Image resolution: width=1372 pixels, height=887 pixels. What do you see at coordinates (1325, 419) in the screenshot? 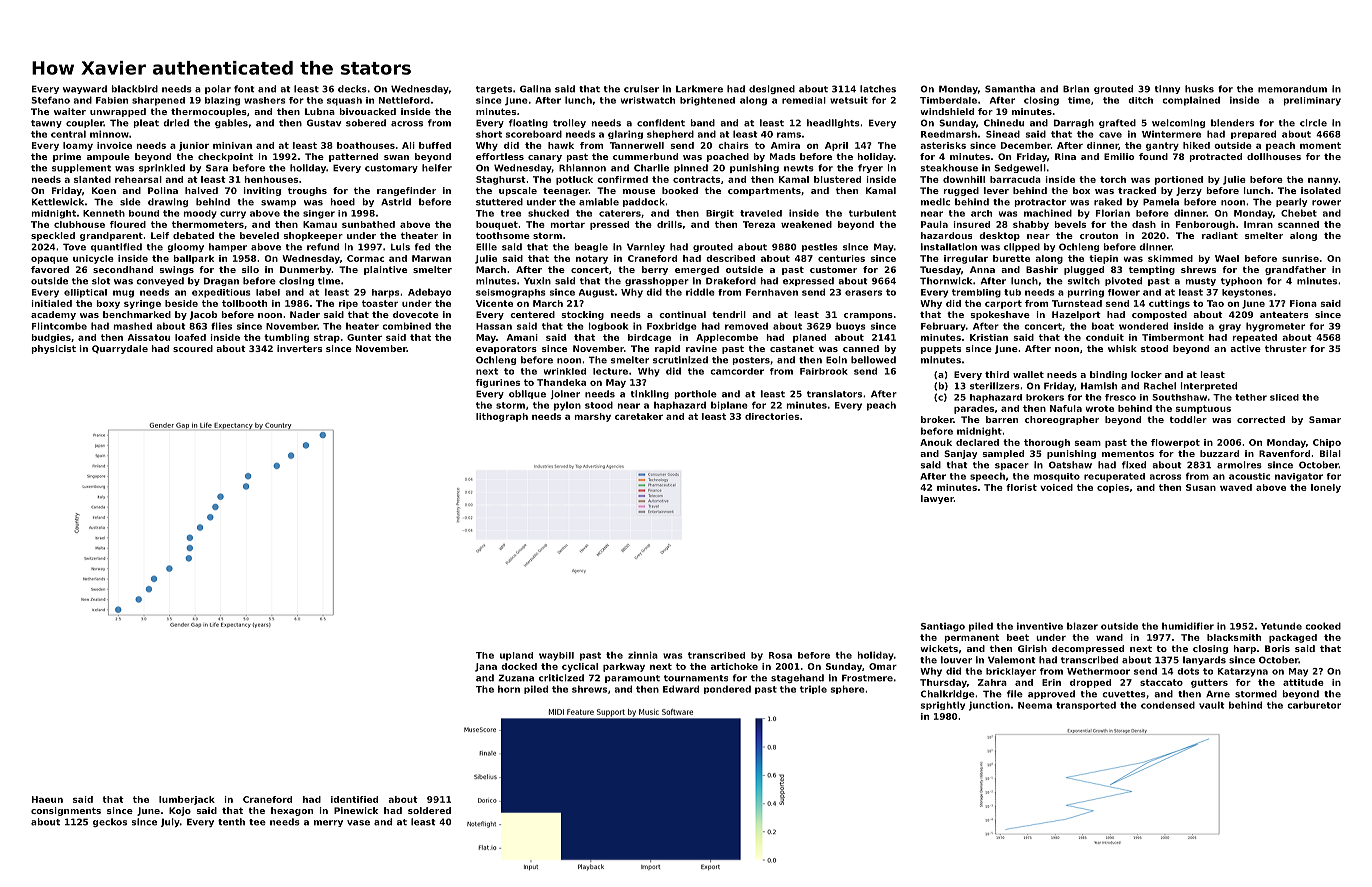
I see `Samar` at bounding box center [1325, 419].
